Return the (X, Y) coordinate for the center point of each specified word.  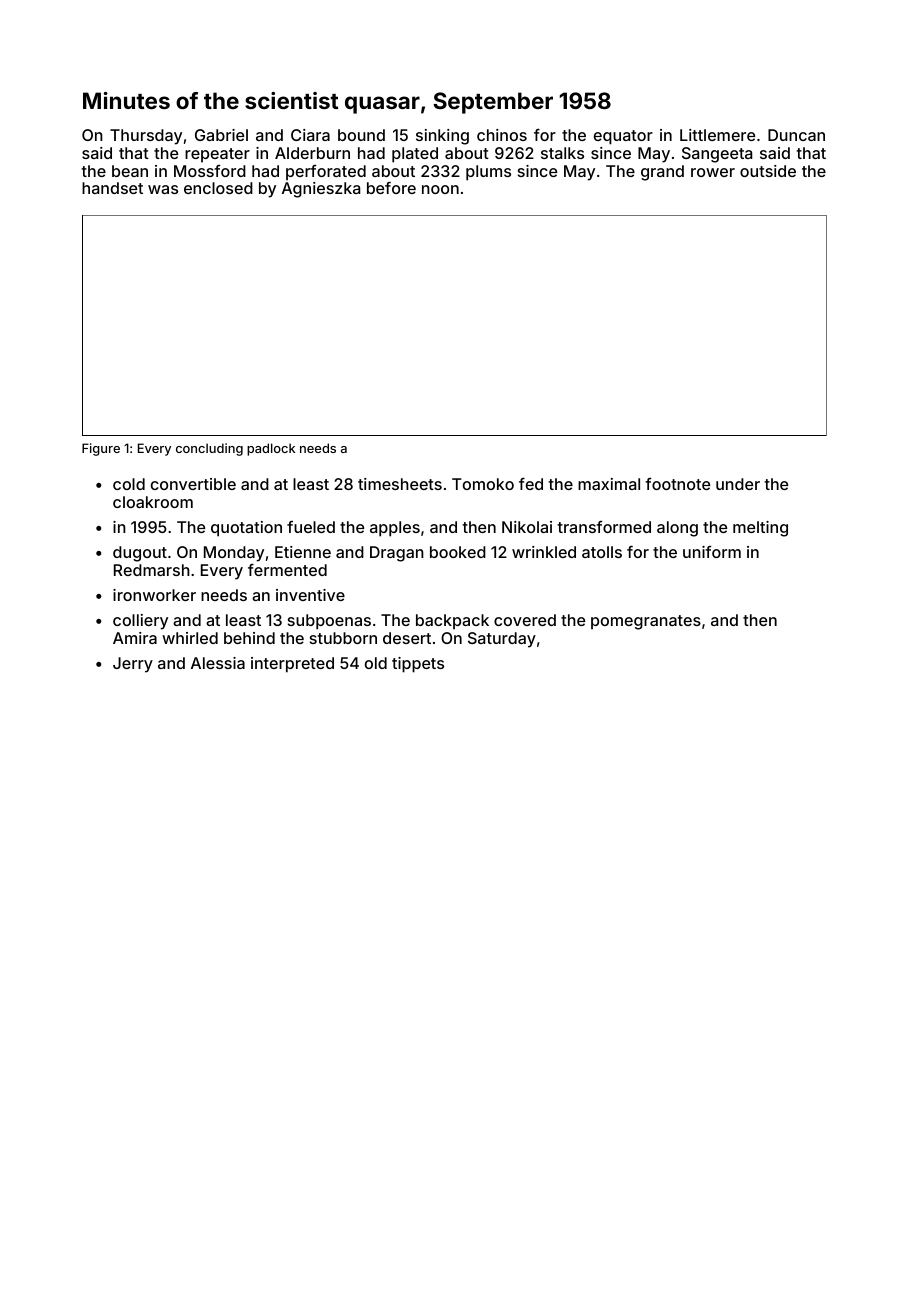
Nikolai (527, 527)
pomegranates (646, 622)
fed (531, 484)
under (738, 484)
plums (488, 173)
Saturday (502, 640)
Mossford (210, 171)
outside (768, 171)
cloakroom (153, 502)
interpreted (292, 665)
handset (112, 188)
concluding (209, 449)
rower (713, 172)
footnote (677, 484)
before (391, 187)
